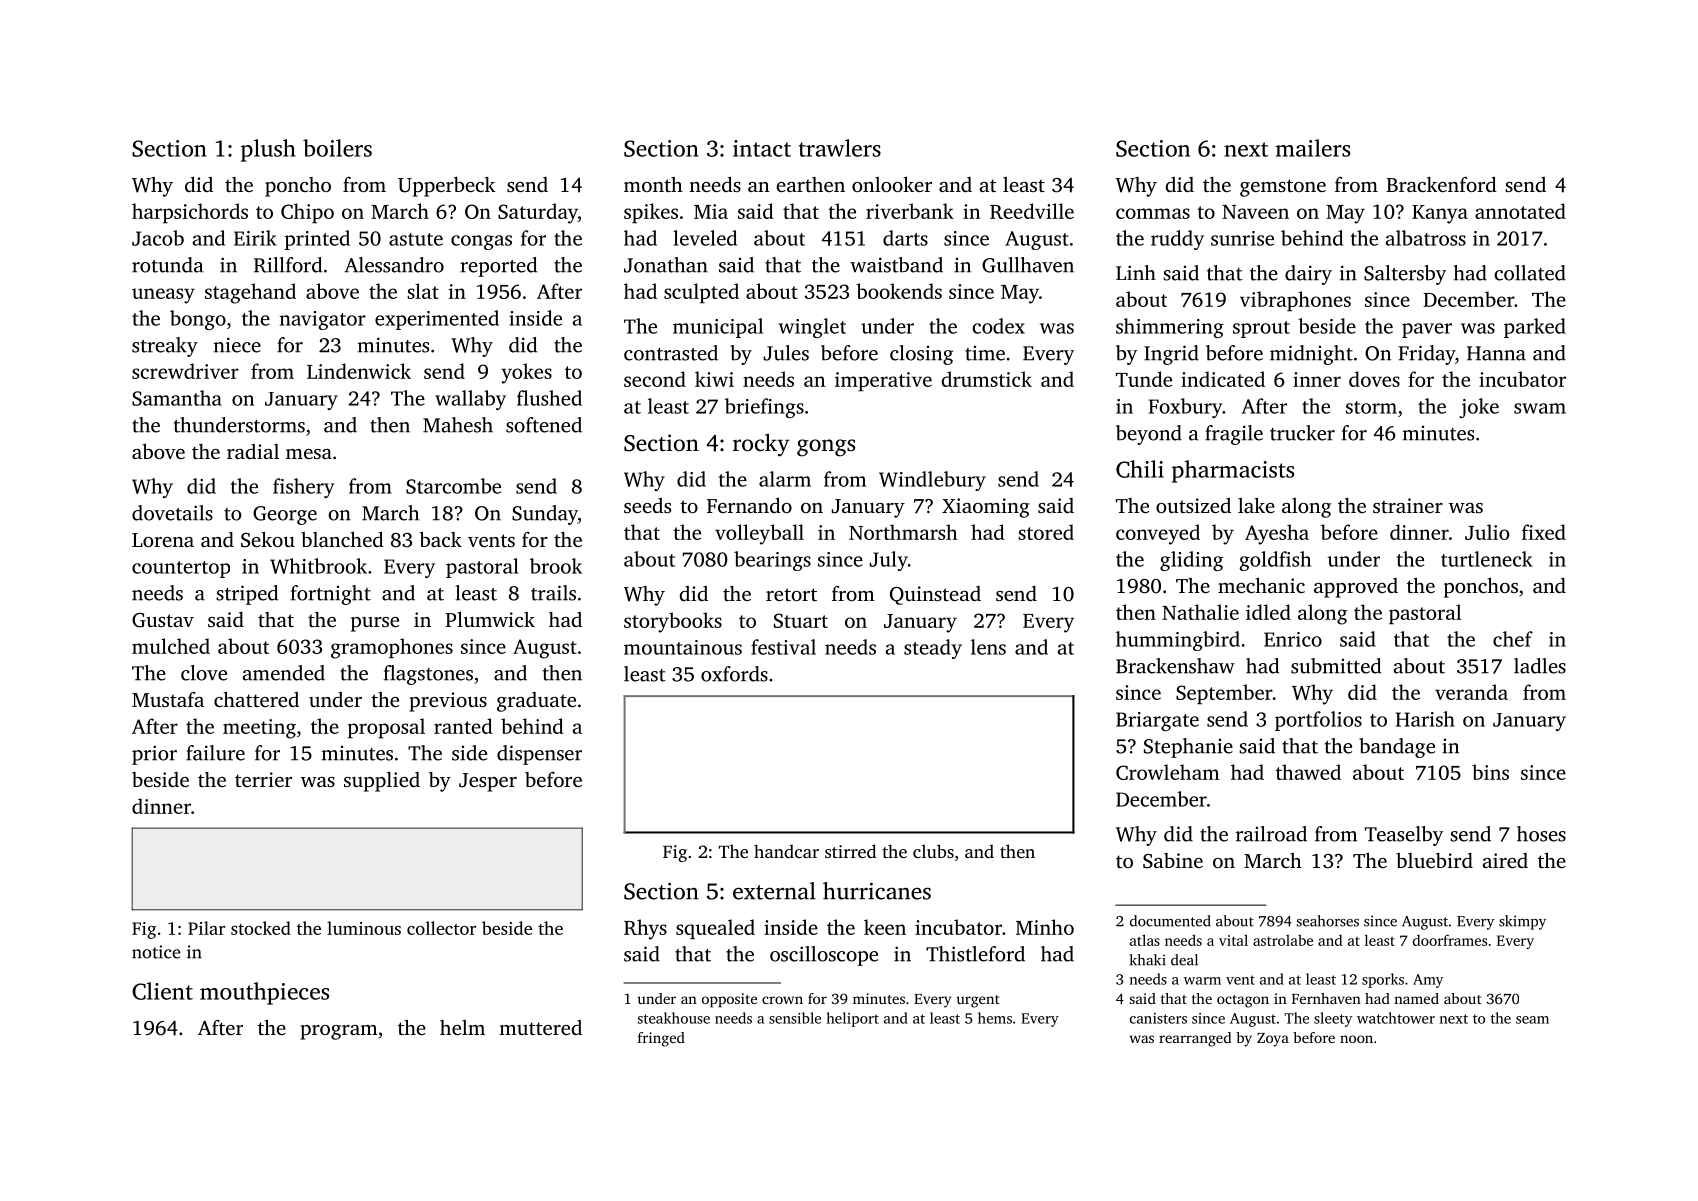 The width and height of the screenshot is (1698, 1201). Describe the element at coordinates (307, 213) in the screenshot. I see `Chipo` at that location.
